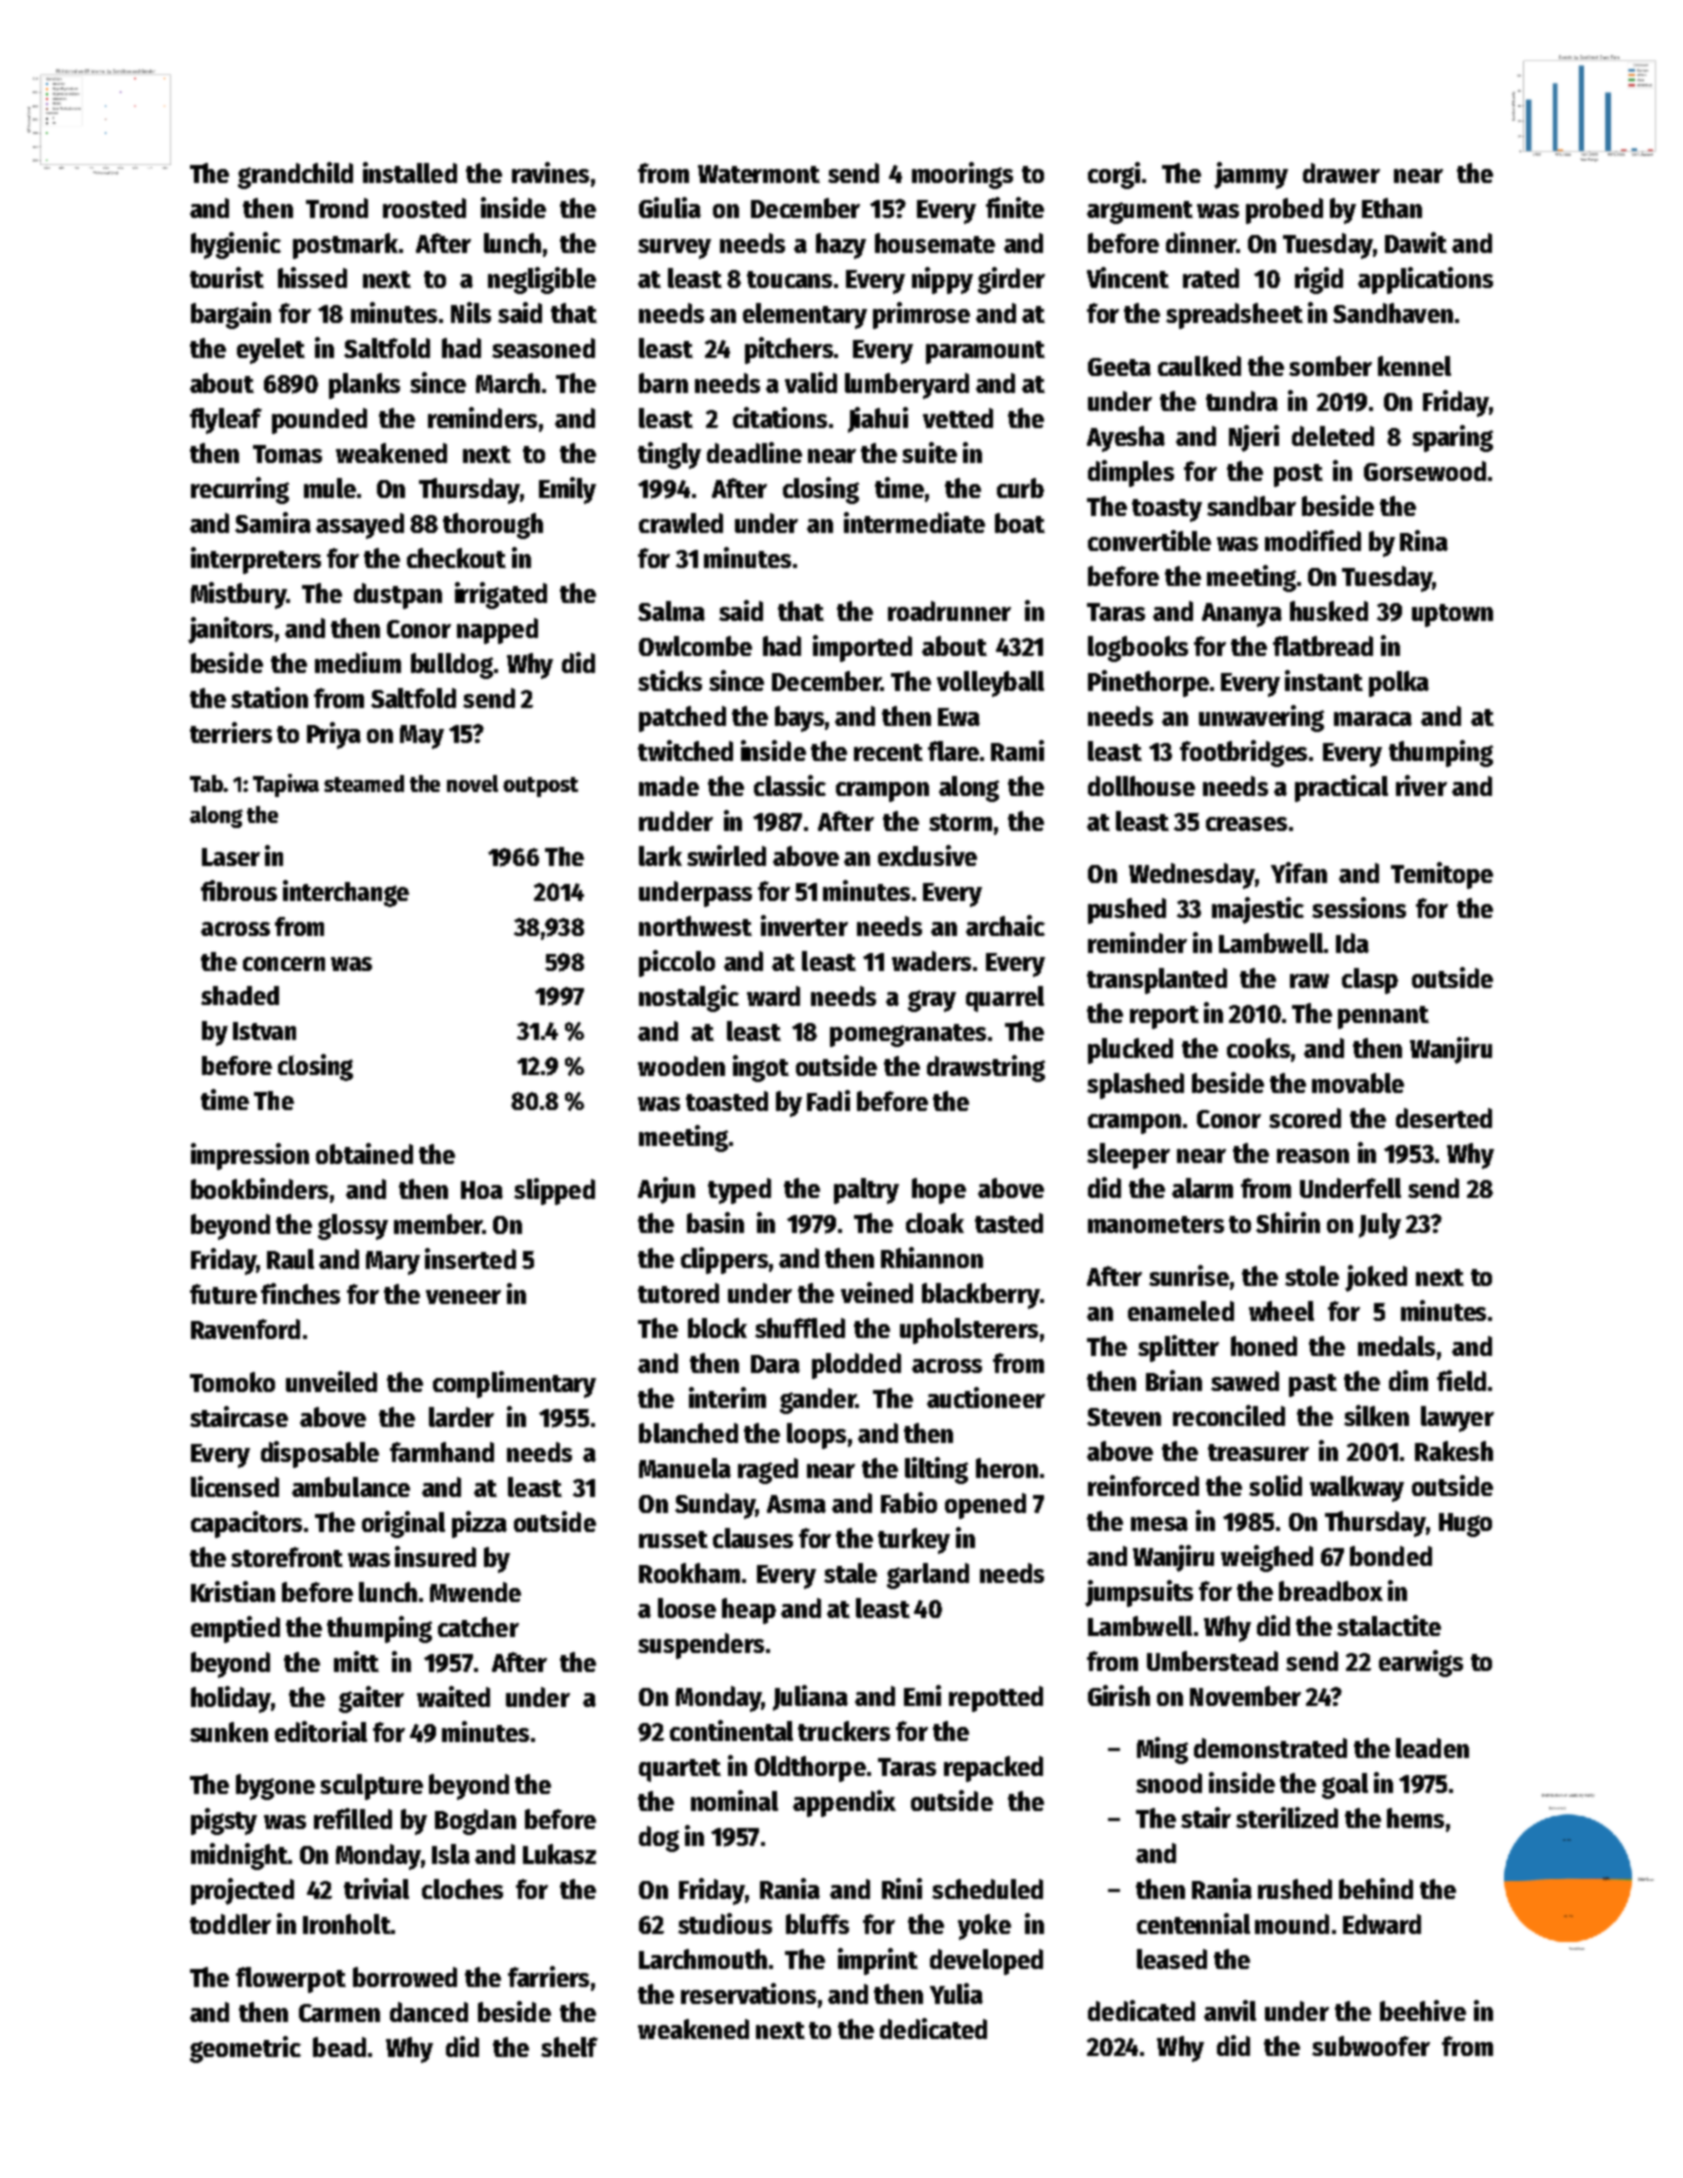 The width and height of the image is (1683, 2178). Describe the element at coordinates (339, 2047) in the image. I see `bead` at that location.
